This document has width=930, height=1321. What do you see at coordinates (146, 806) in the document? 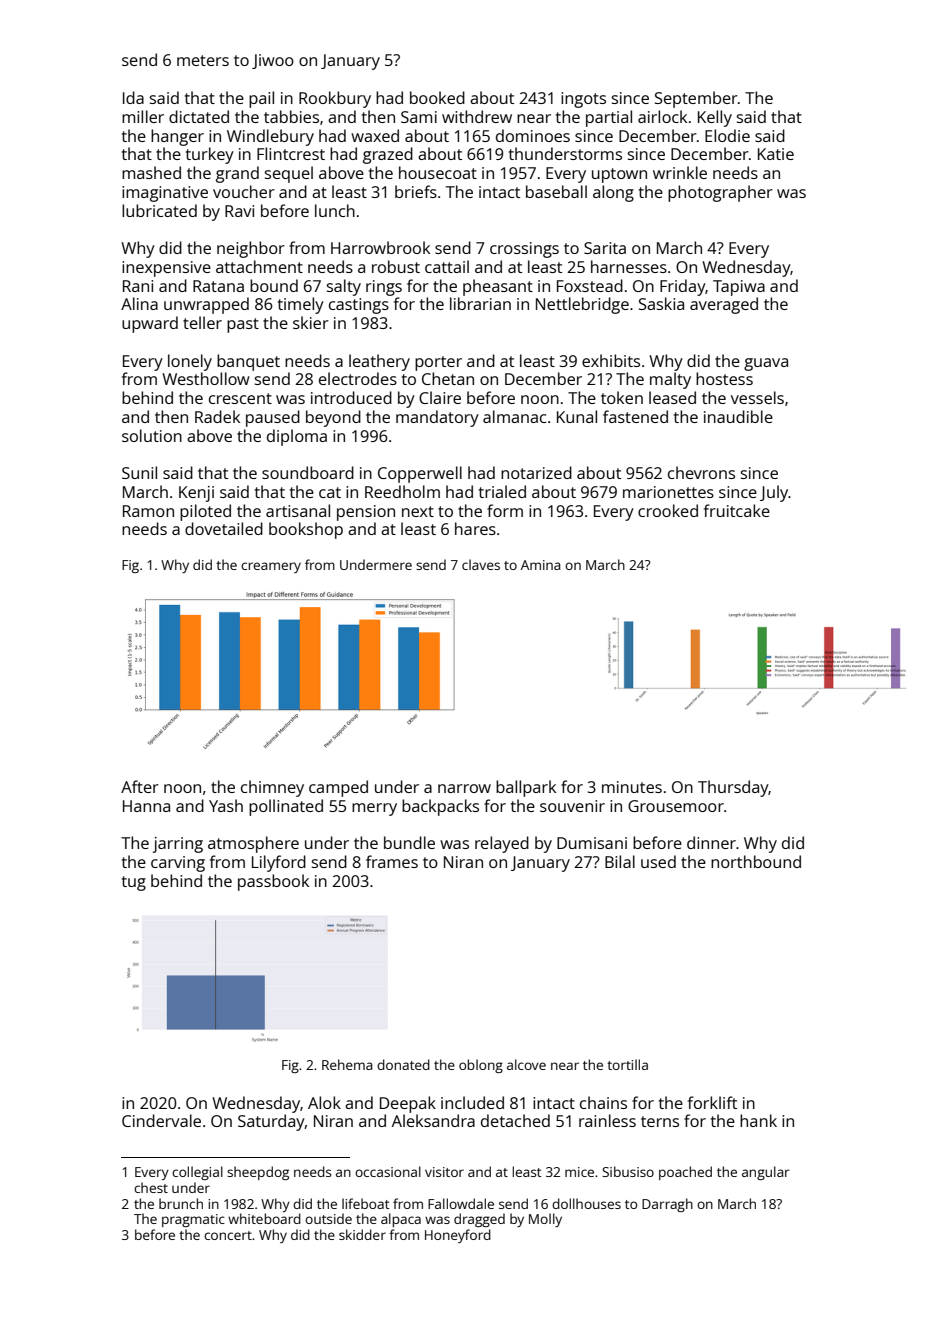
I see `Hanna` at bounding box center [146, 806].
